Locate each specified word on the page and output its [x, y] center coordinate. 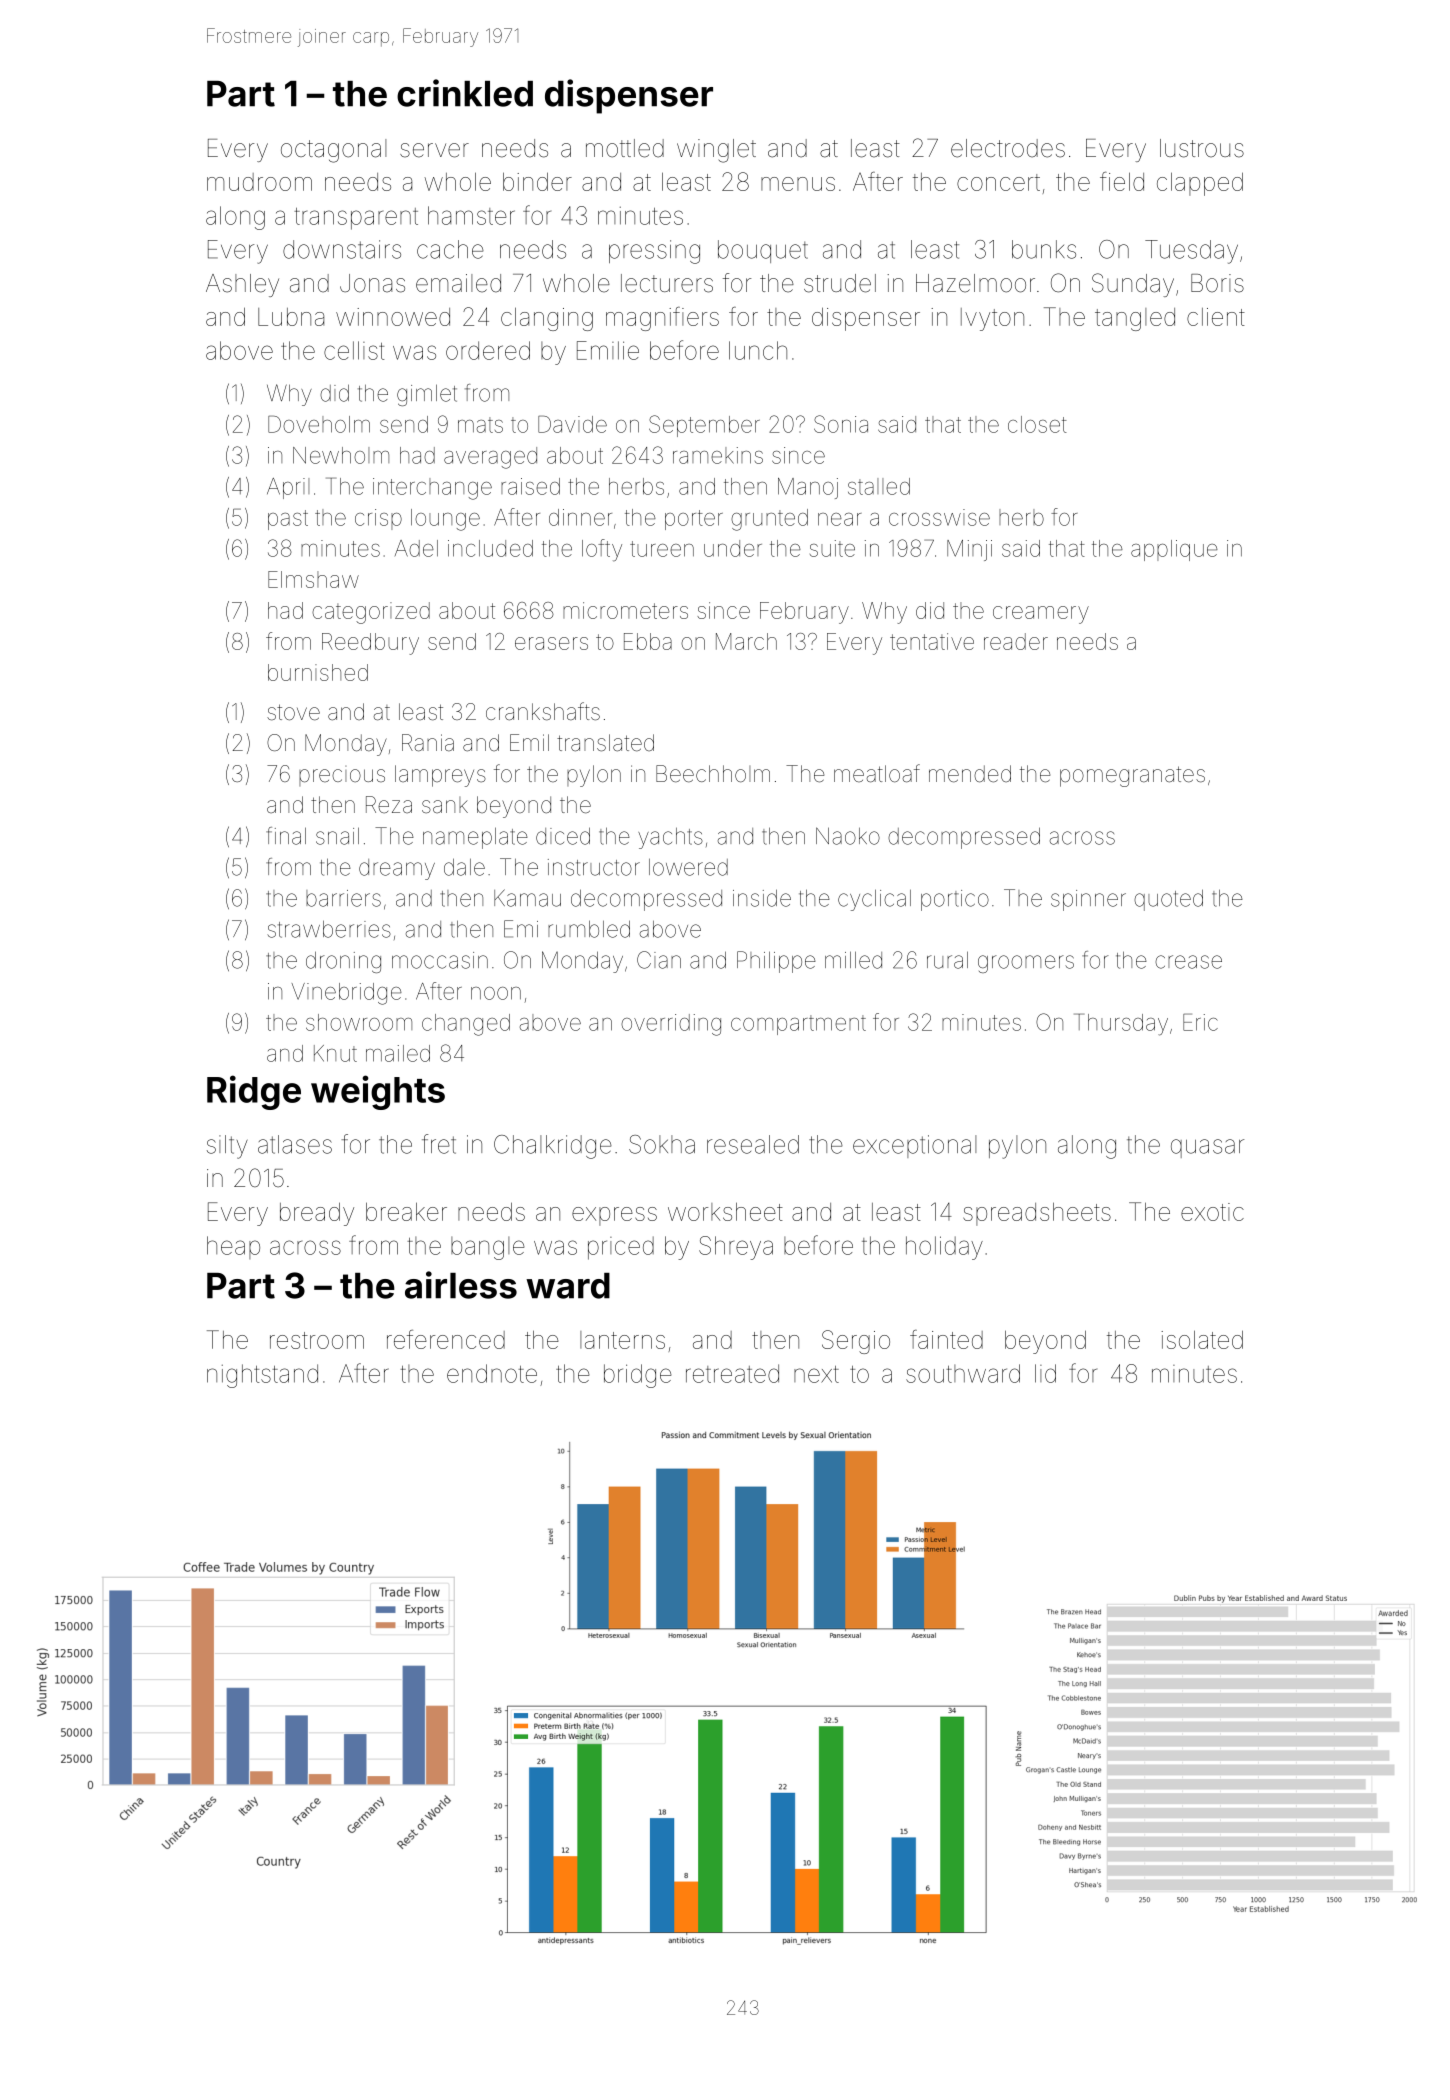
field [1122, 181]
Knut [335, 1053]
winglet [716, 151]
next [816, 1374]
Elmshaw [313, 579]
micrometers [625, 610]
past [288, 520]
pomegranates [1132, 776]
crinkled [465, 93]
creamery [1041, 615]
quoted [1168, 900]
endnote [492, 1373]
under [733, 548]
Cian [659, 960]
